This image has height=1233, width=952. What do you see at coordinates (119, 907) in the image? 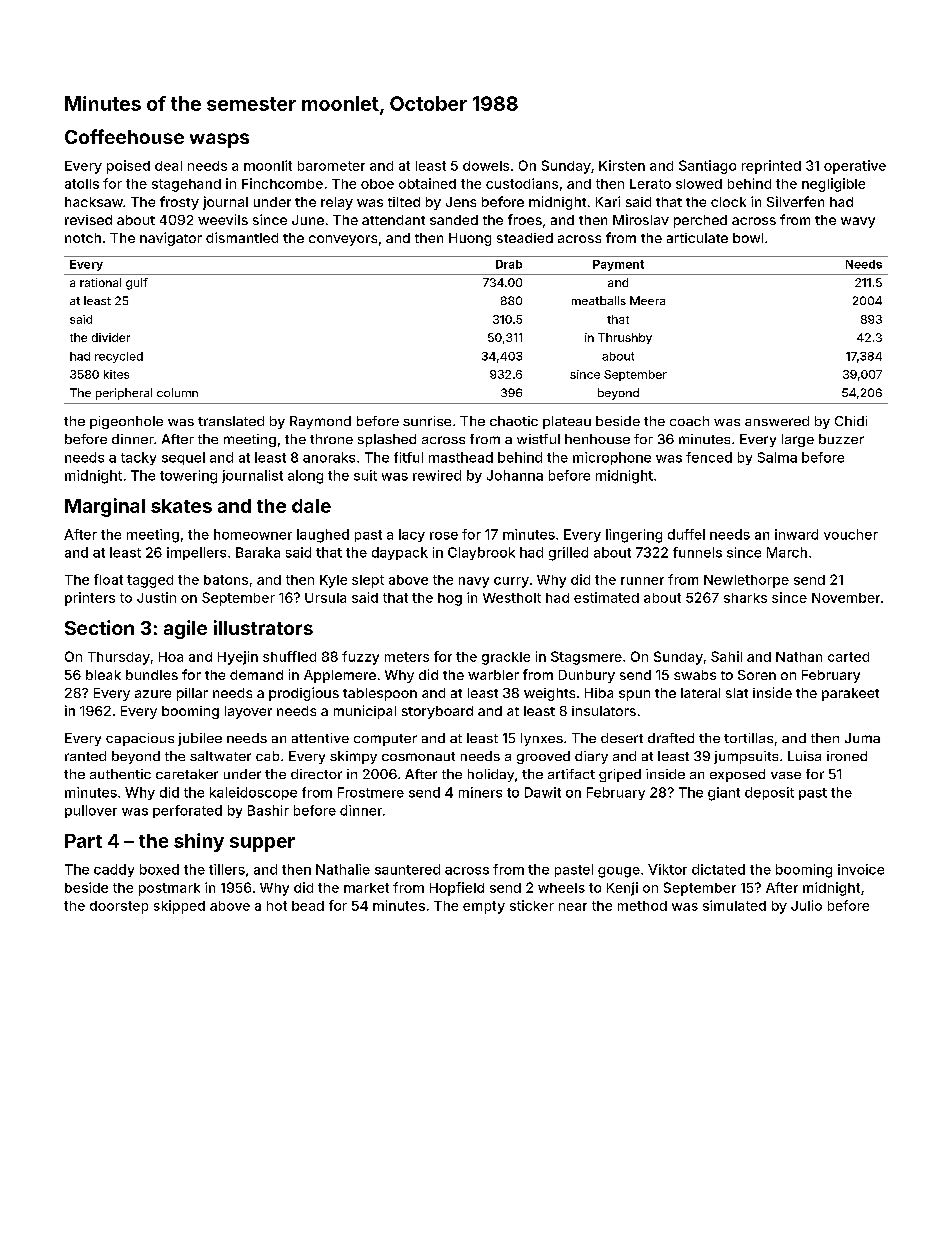
I see `doorstep` at bounding box center [119, 907].
